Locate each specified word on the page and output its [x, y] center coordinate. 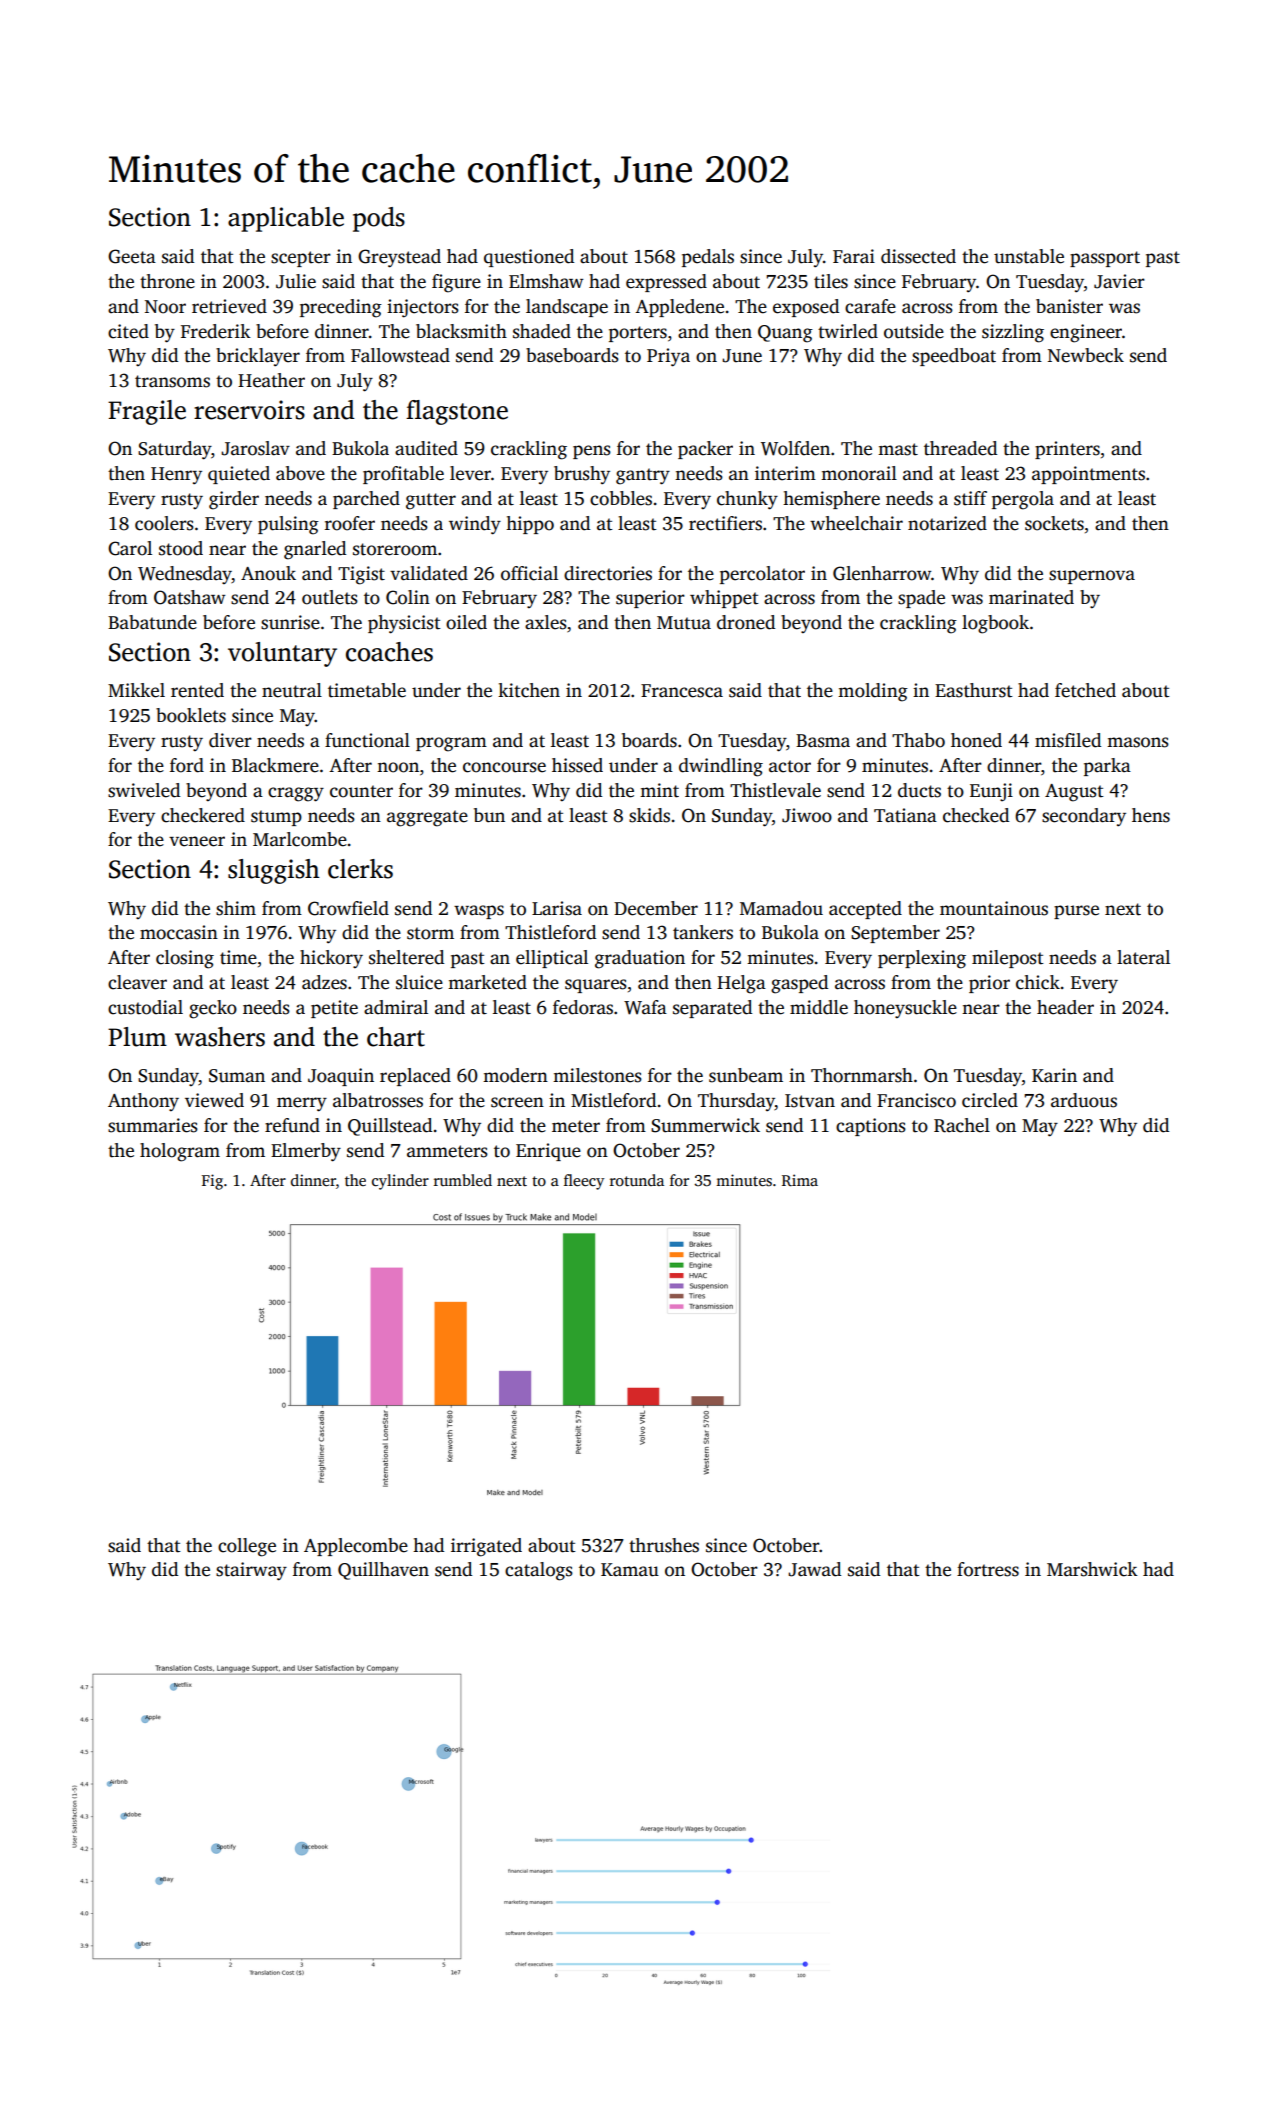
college [247, 1547]
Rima [800, 1180]
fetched [1085, 690]
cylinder [400, 1182]
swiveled [144, 790]
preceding [341, 308]
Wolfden [795, 448]
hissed [577, 765]
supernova [1092, 577]
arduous [1084, 1100]
